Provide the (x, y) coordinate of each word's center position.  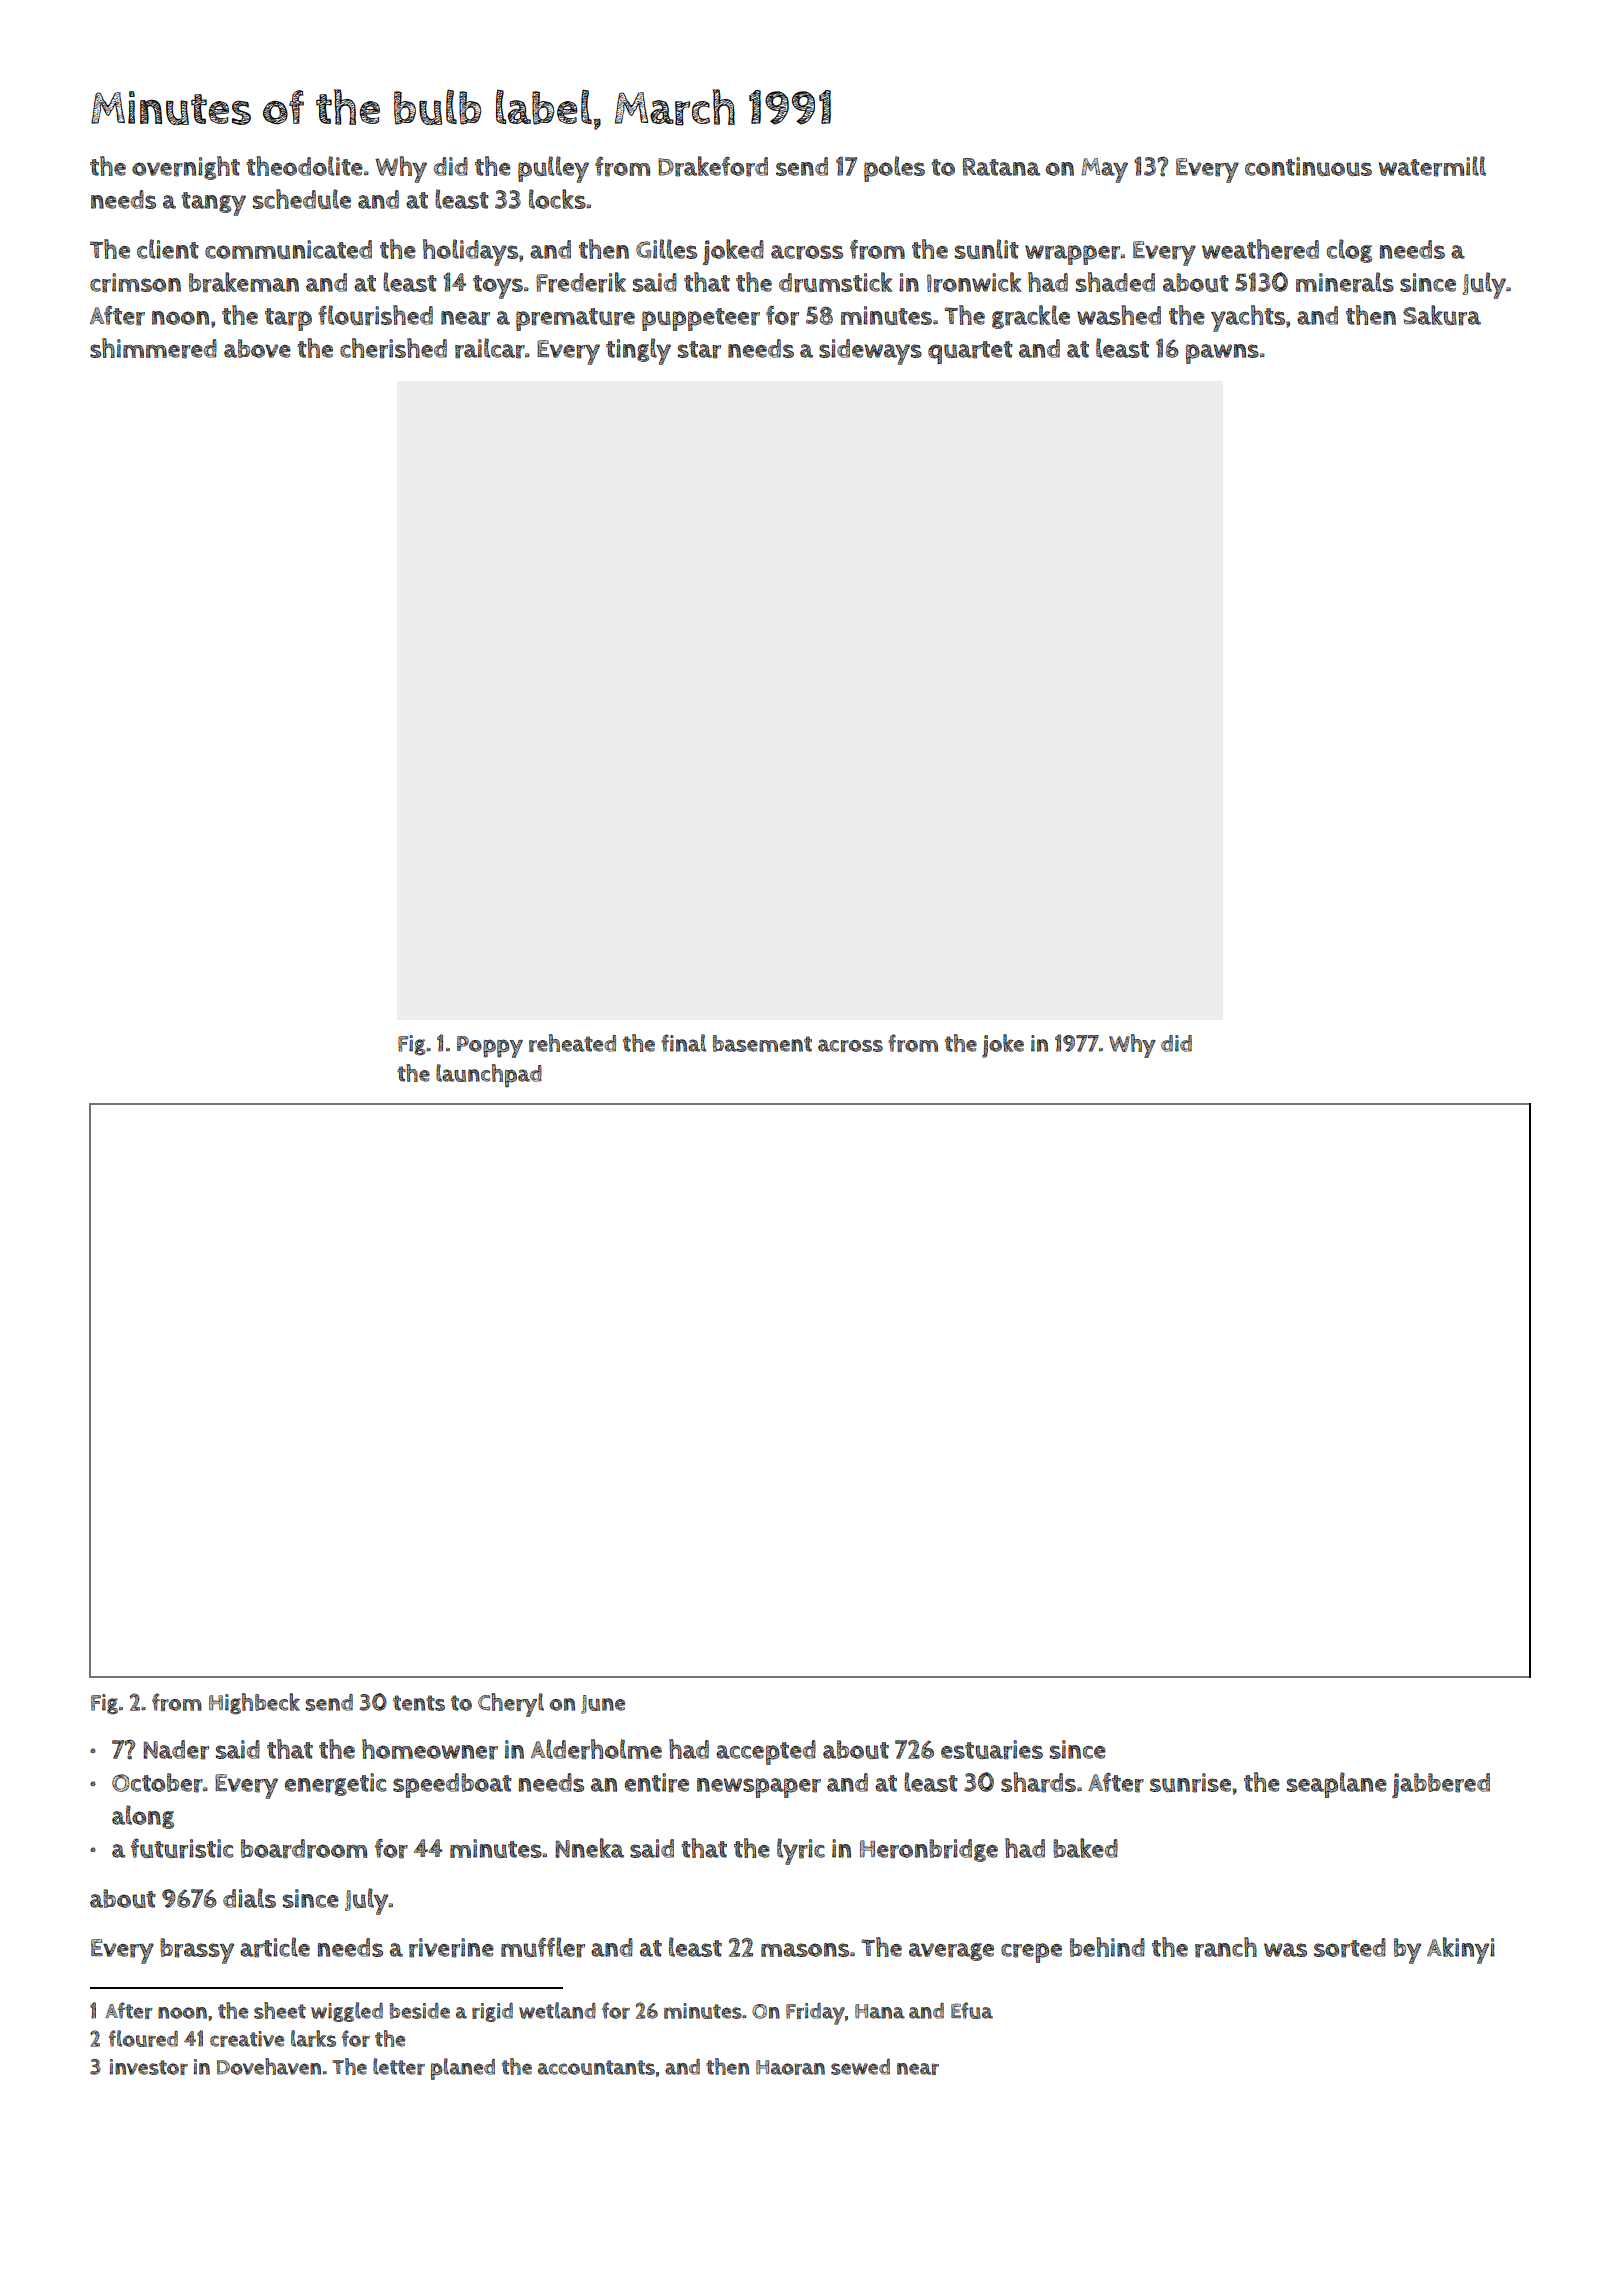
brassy (197, 1951)
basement (762, 1043)
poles (894, 169)
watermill (1432, 166)
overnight (186, 168)
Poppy (490, 1047)
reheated (572, 1043)
